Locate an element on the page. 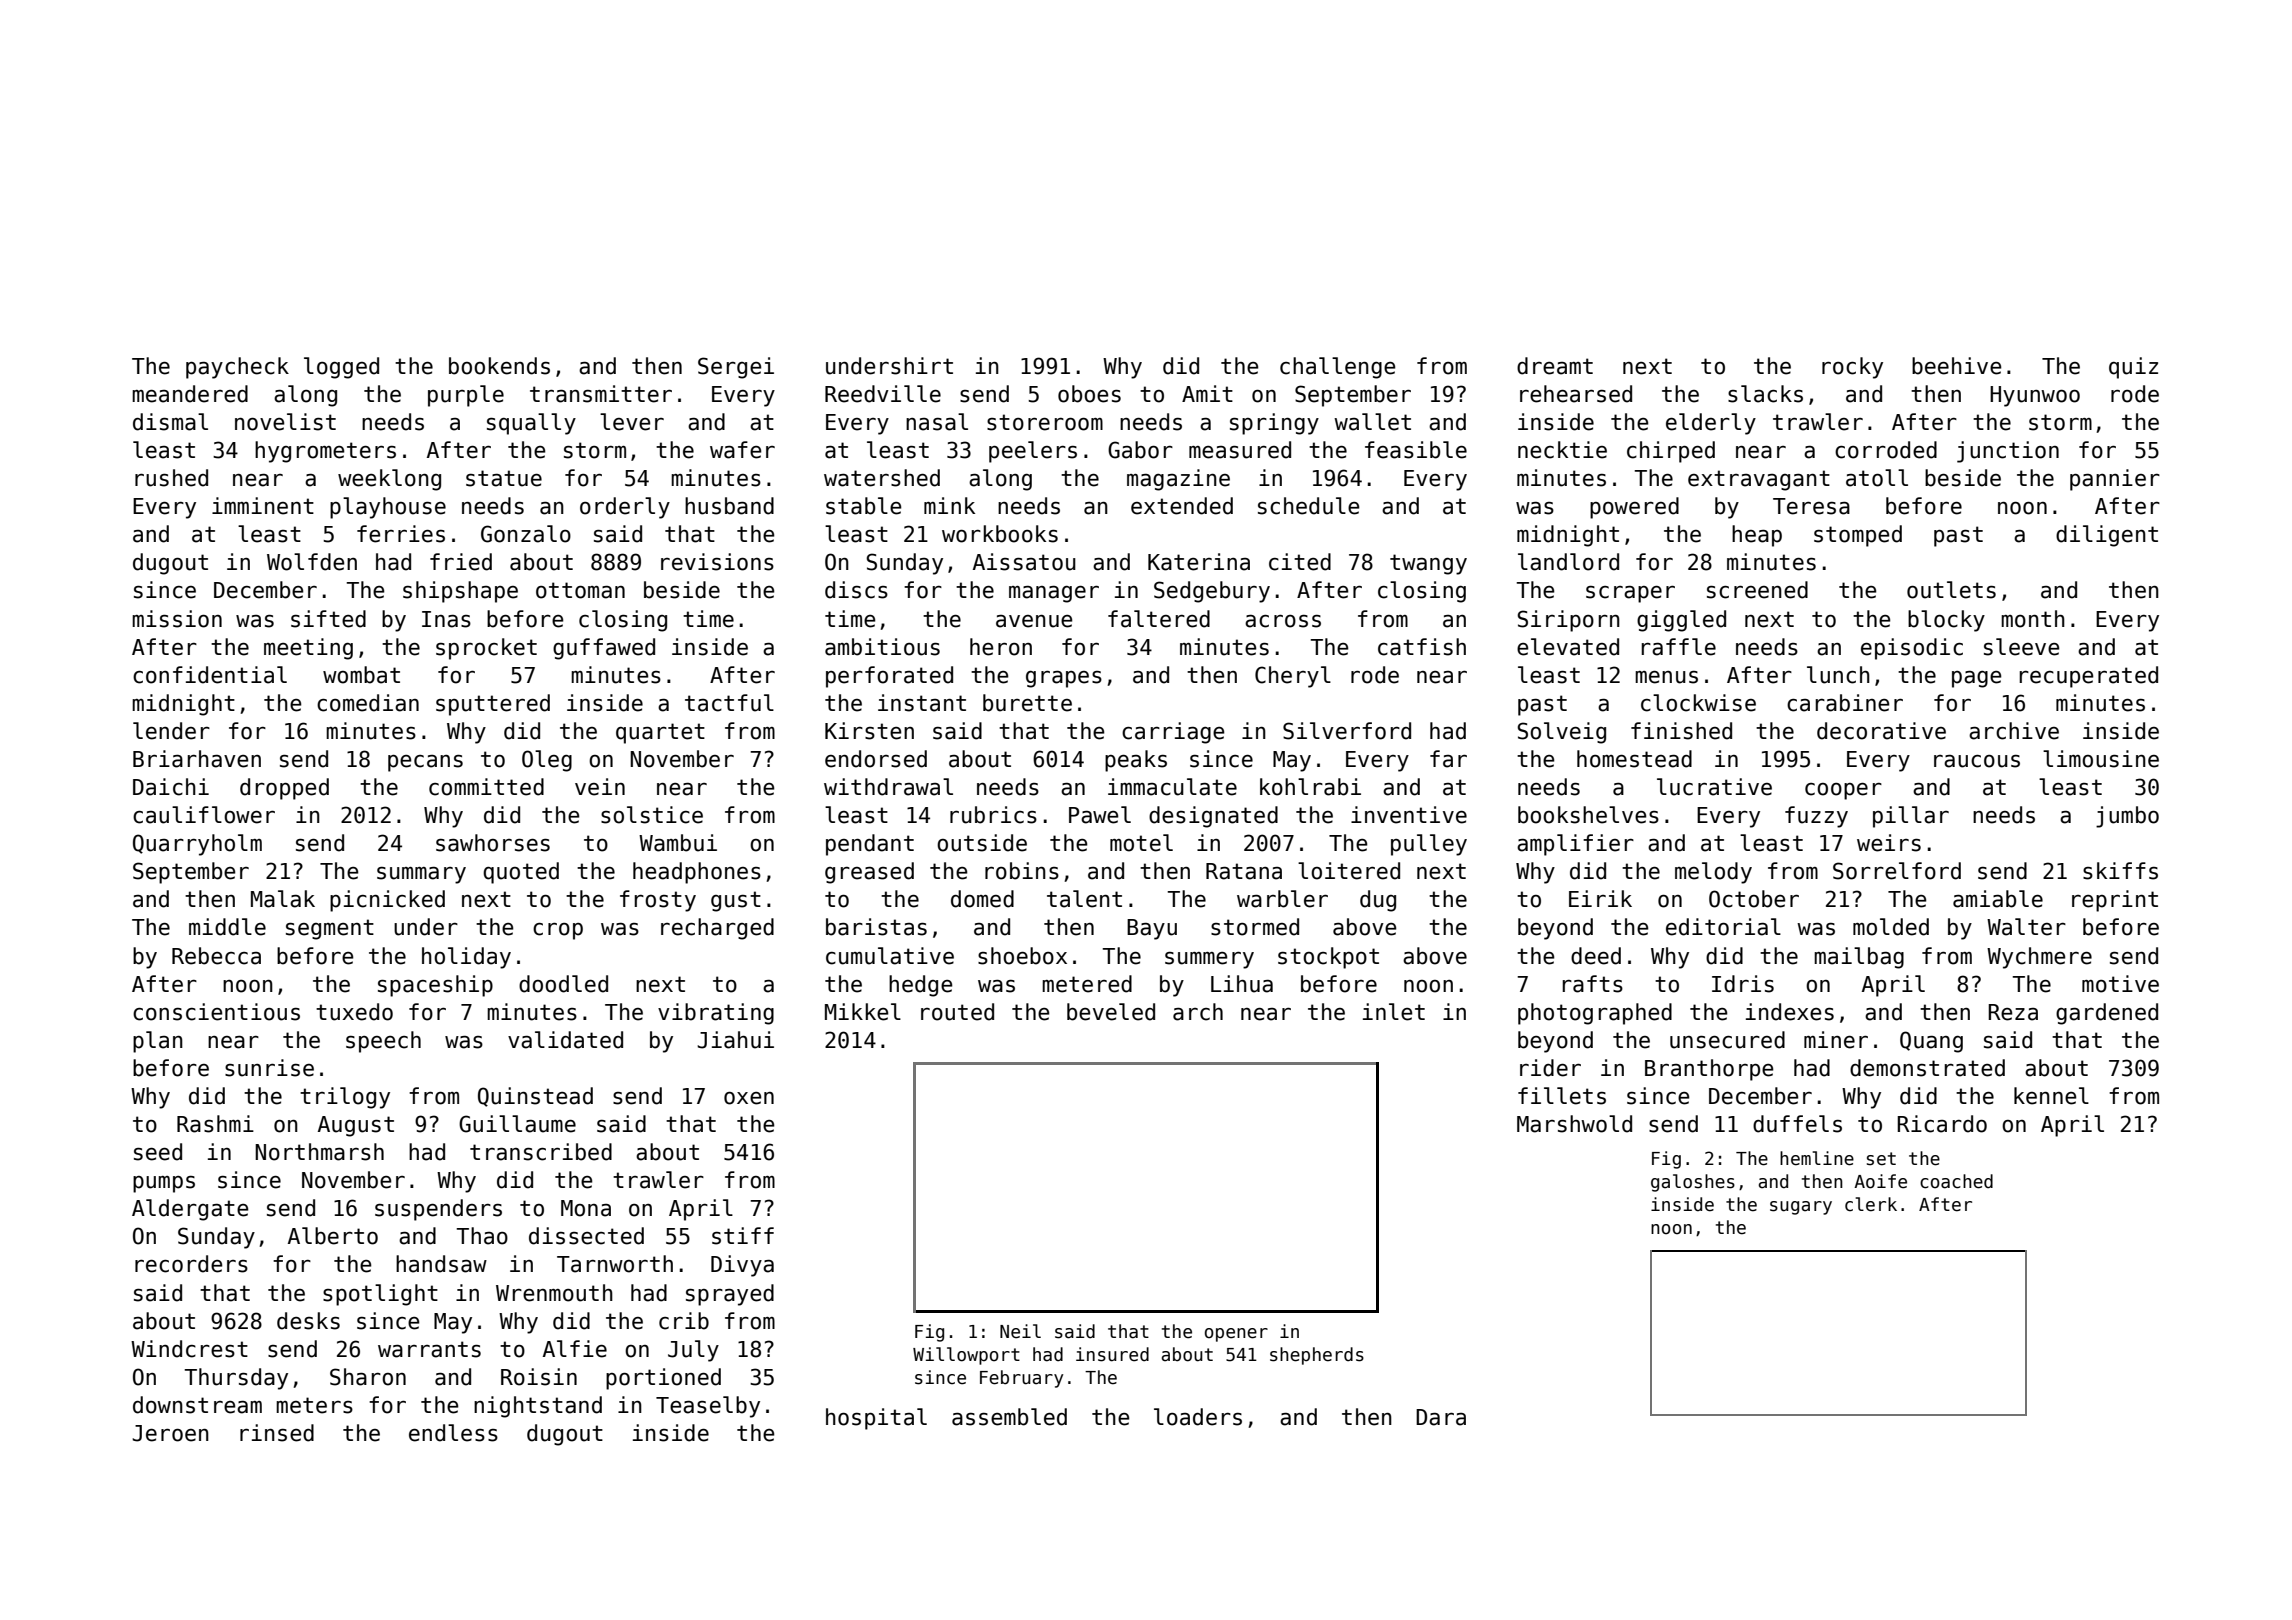 The height and width of the document is (1620, 2292). sugary is located at coordinates (1801, 1208).
